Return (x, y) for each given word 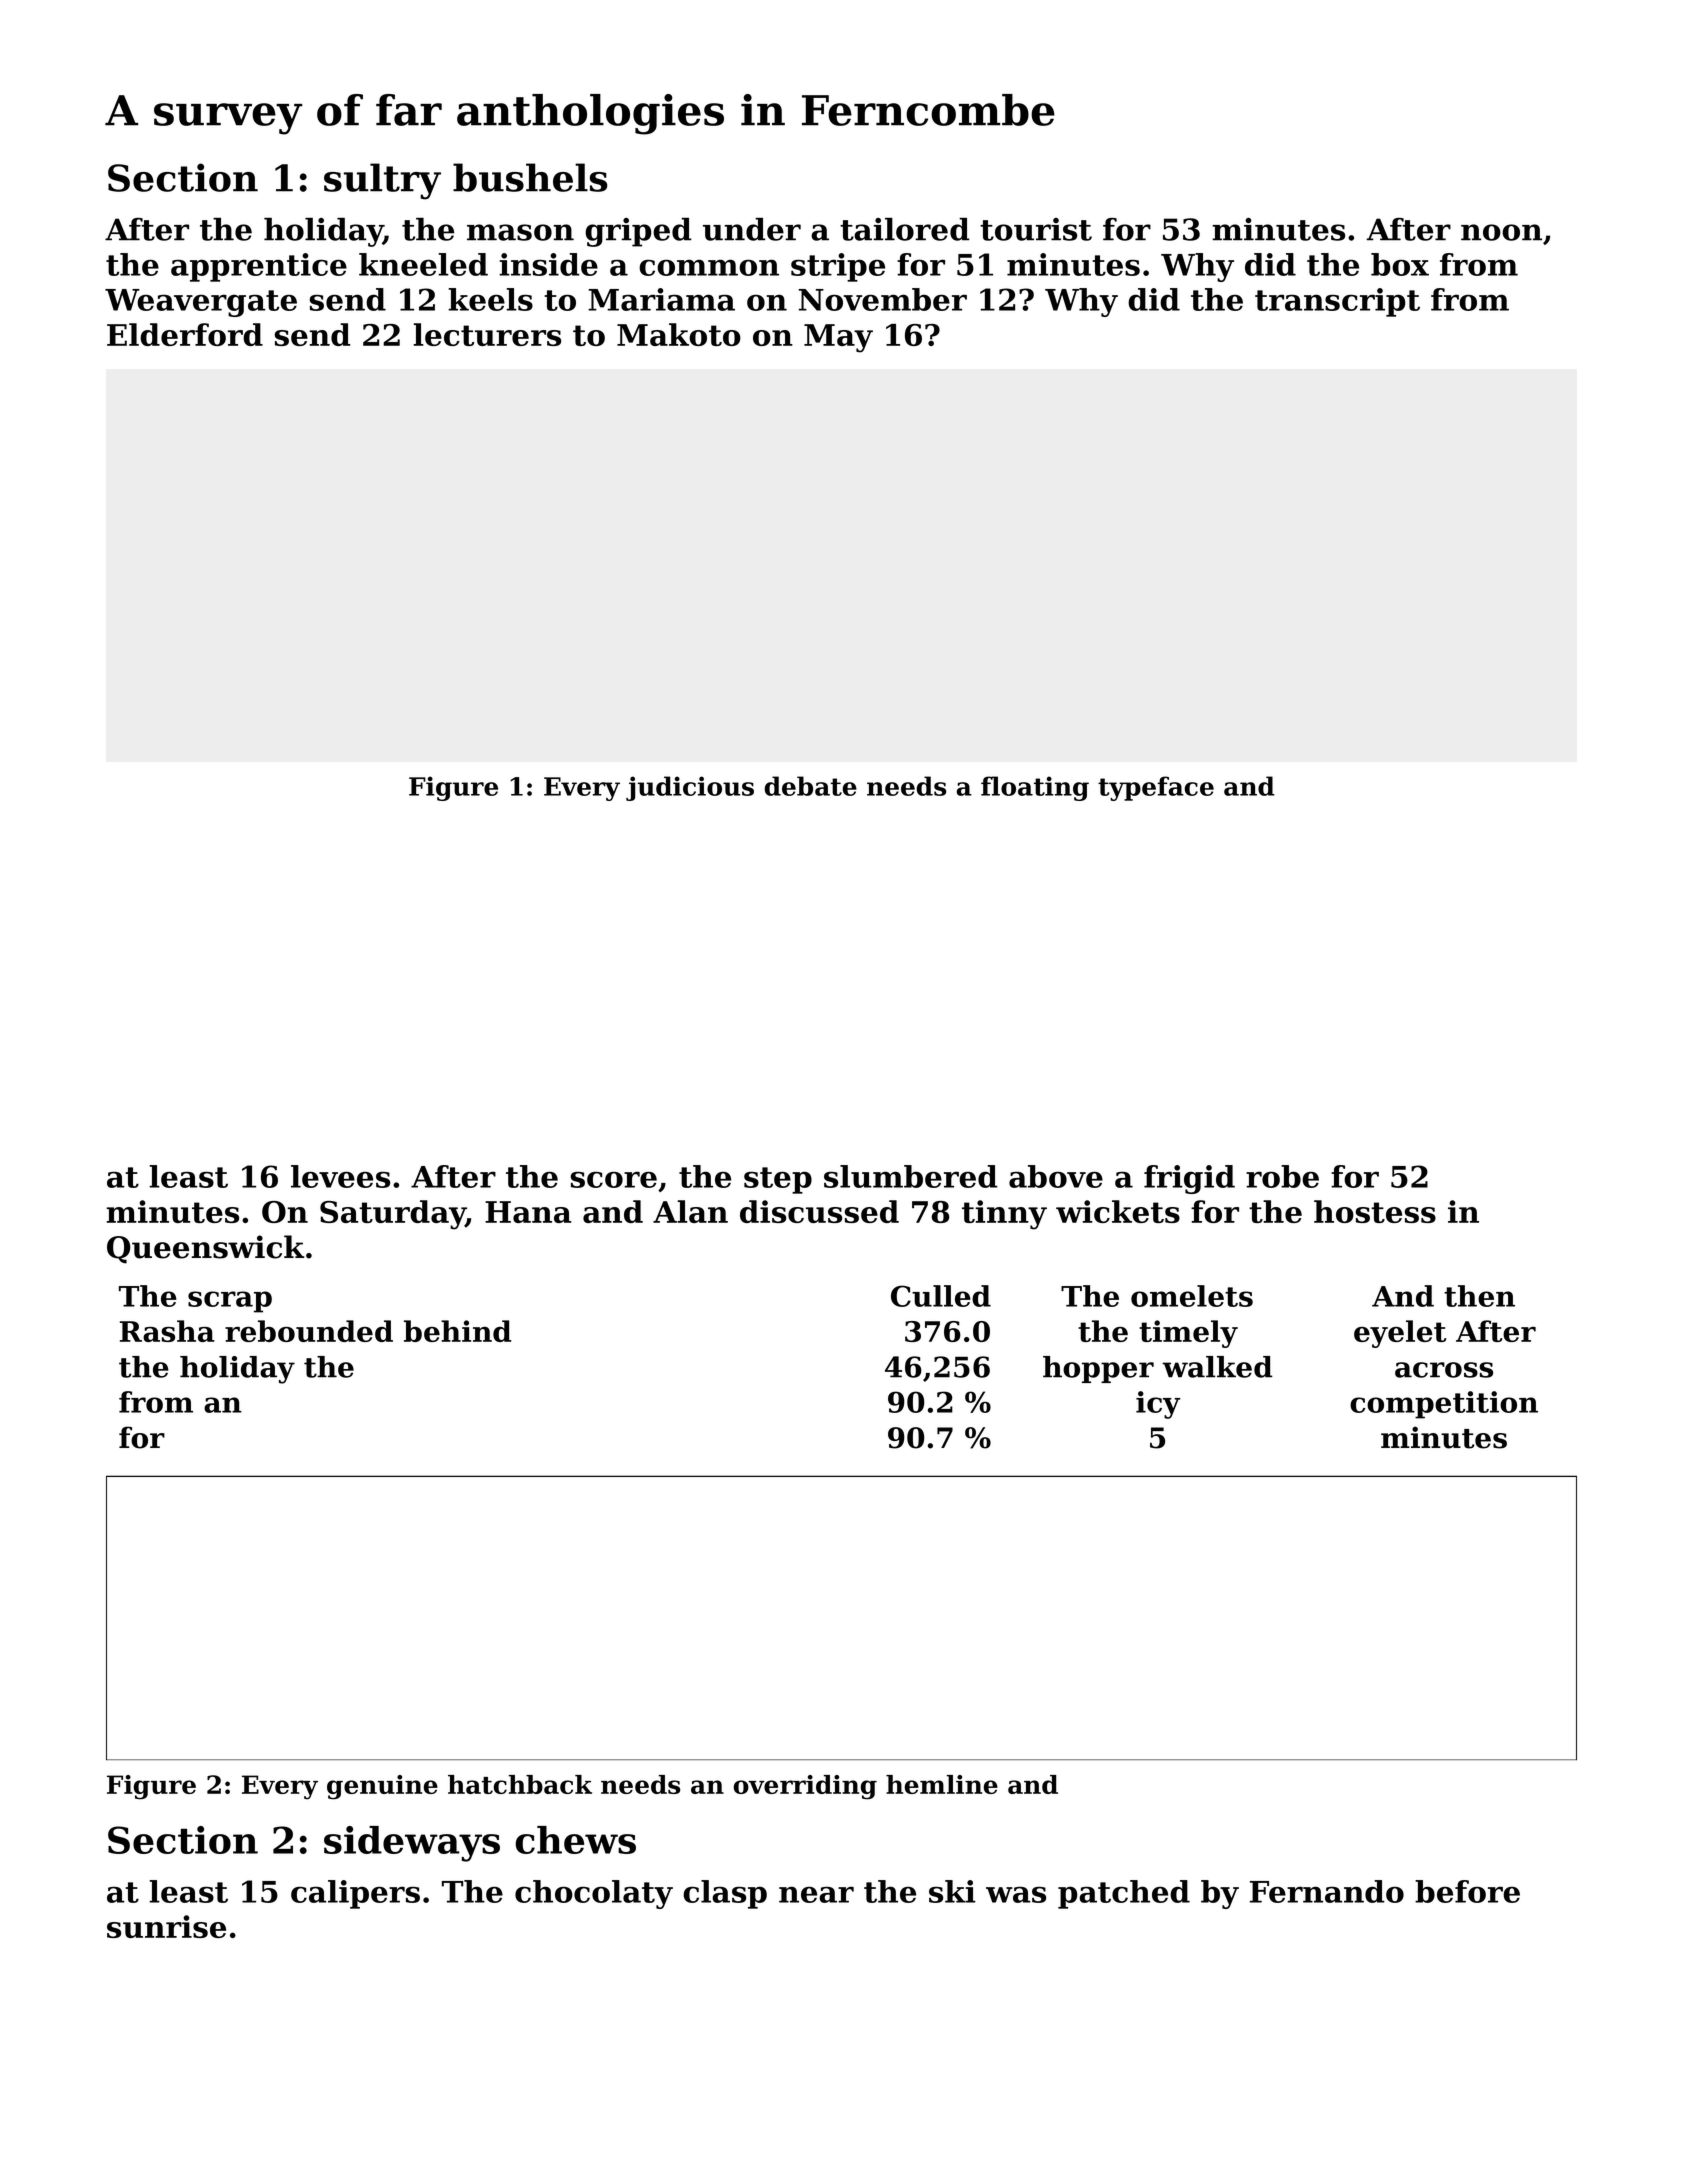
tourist (1036, 229)
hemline (942, 1784)
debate (811, 786)
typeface (1156, 788)
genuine (382, 1787)
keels (490, 299)
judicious (690, 788)
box (1400, 264)
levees (340, 1176)
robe (1282, 1176)
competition (1444, 1405)
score (614, 1179)
